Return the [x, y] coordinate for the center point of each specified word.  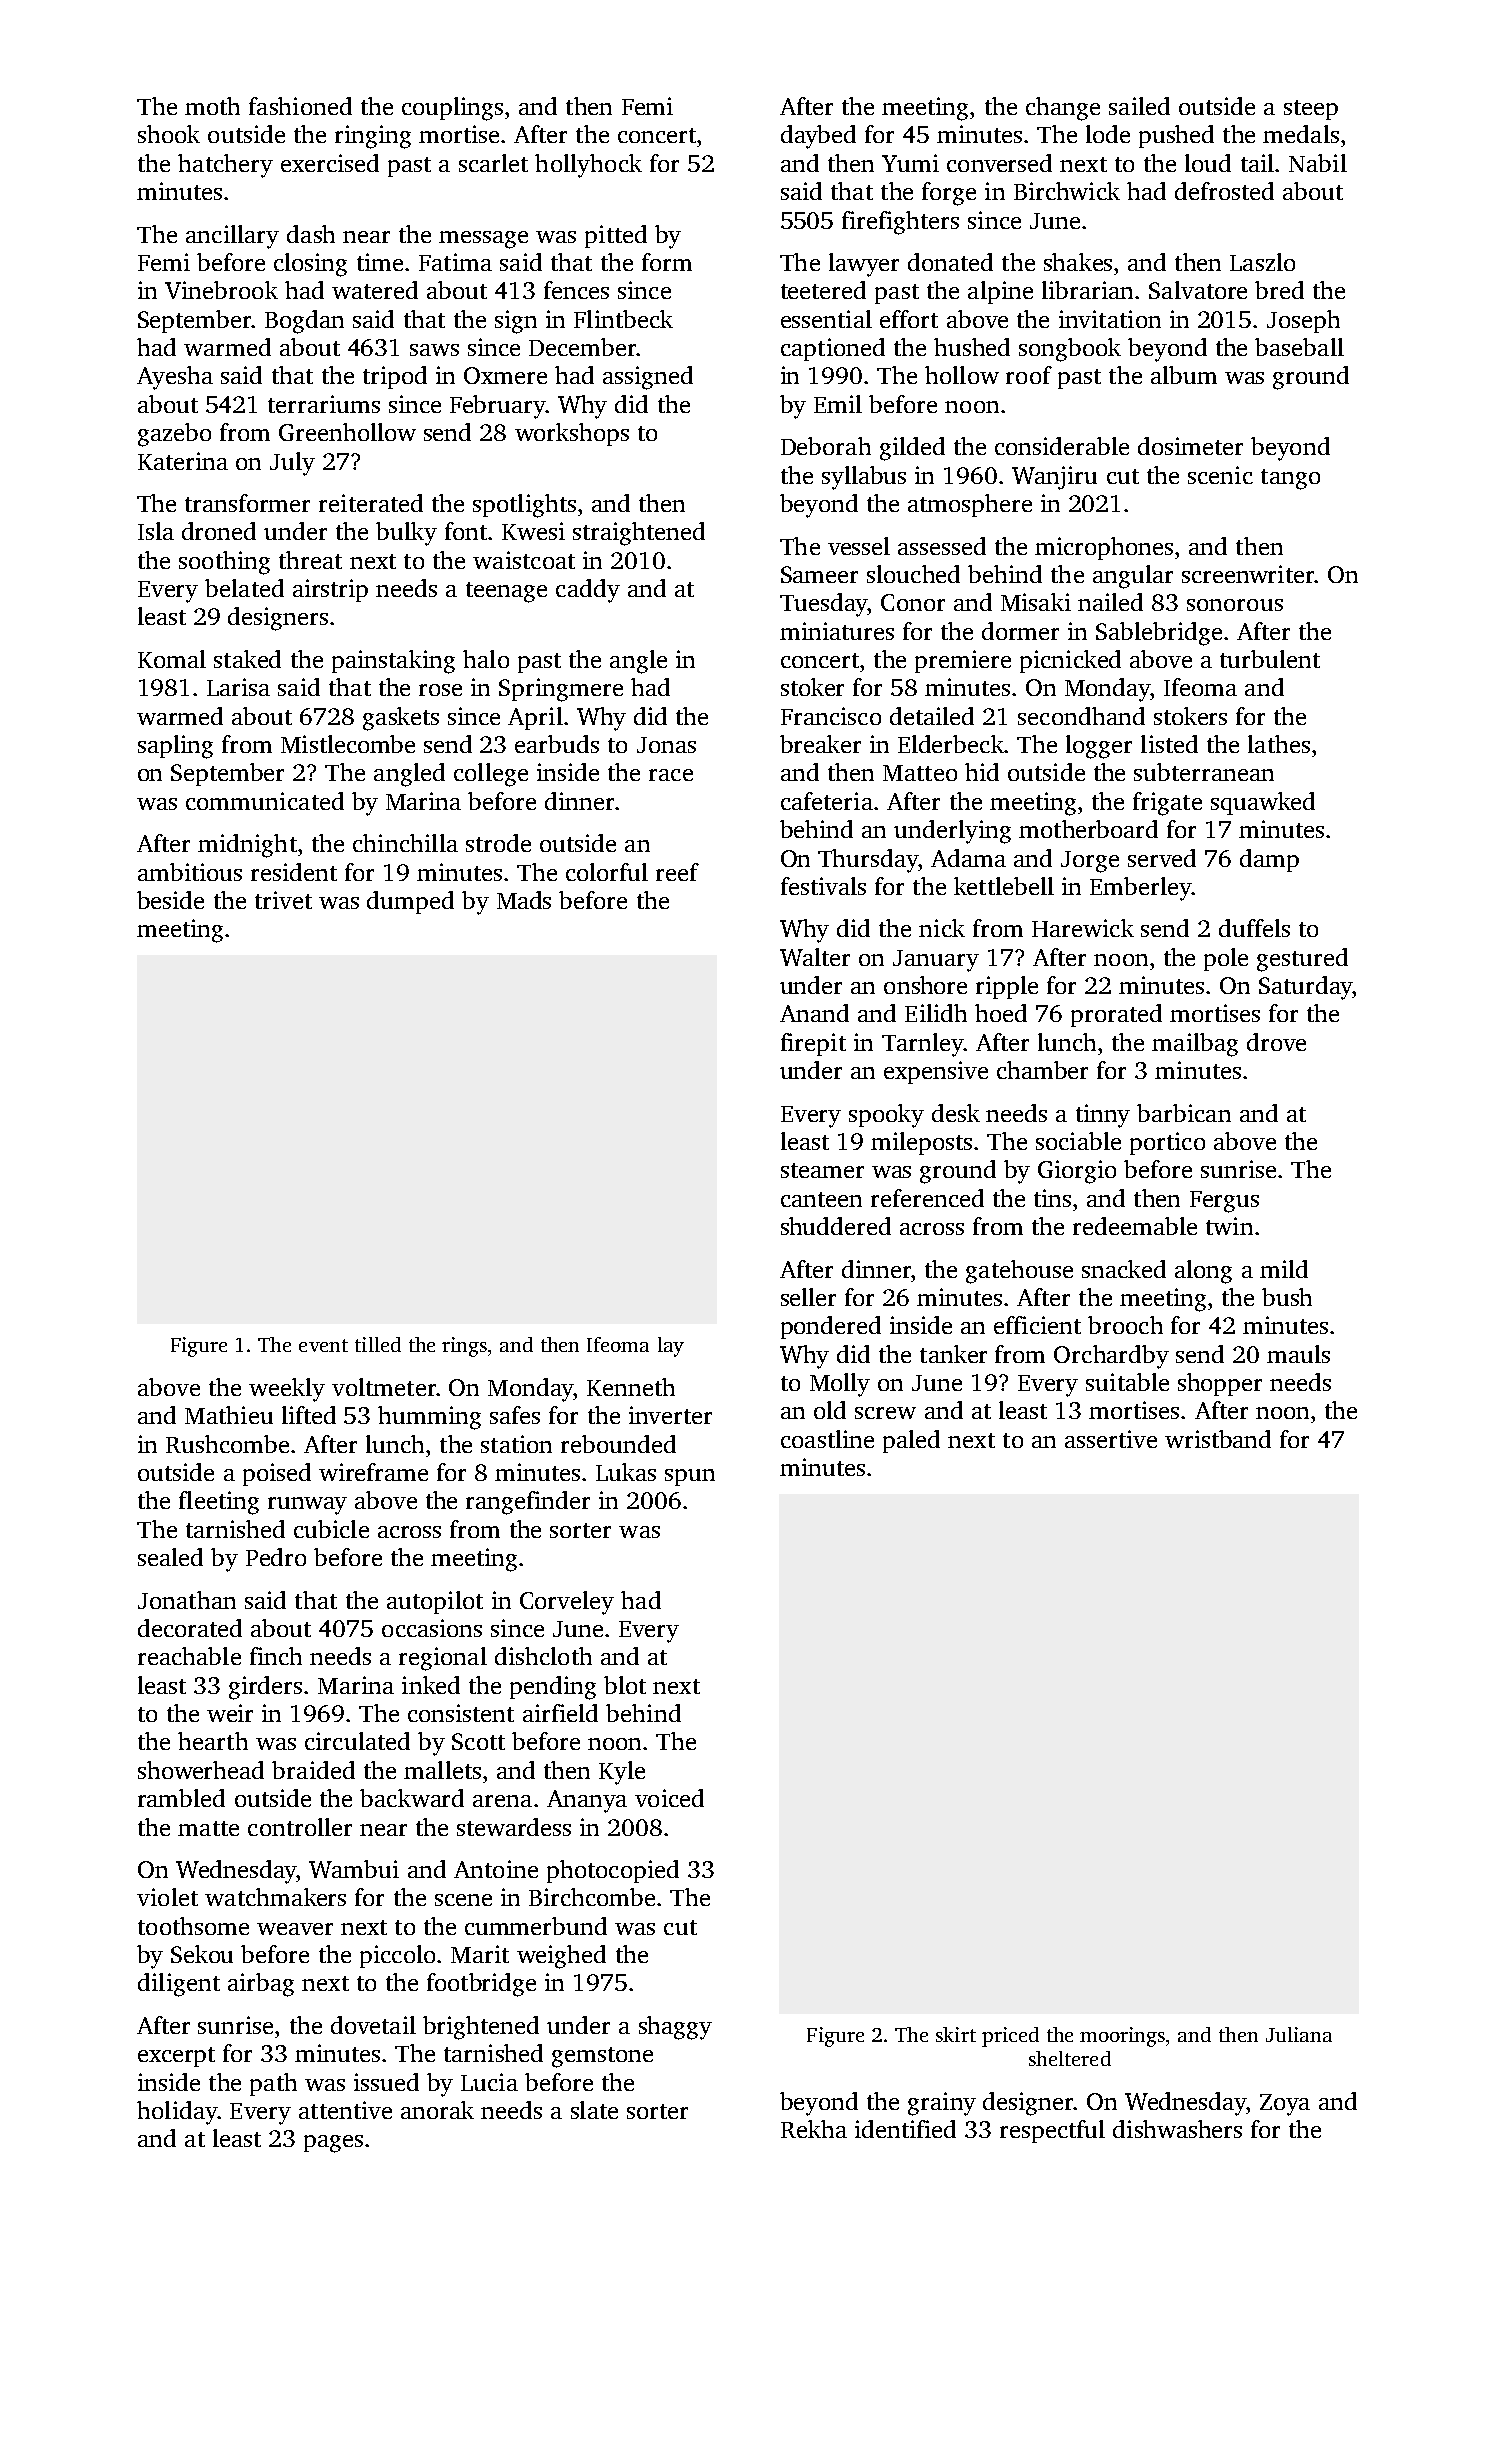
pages [333, 2144]
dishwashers [1177, 2129]
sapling [175, 747]
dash [311, 234]
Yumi [910, 163]
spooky [886, 1116]
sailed [1139, 106]
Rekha [814, 2129]
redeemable [1135, 1226]
